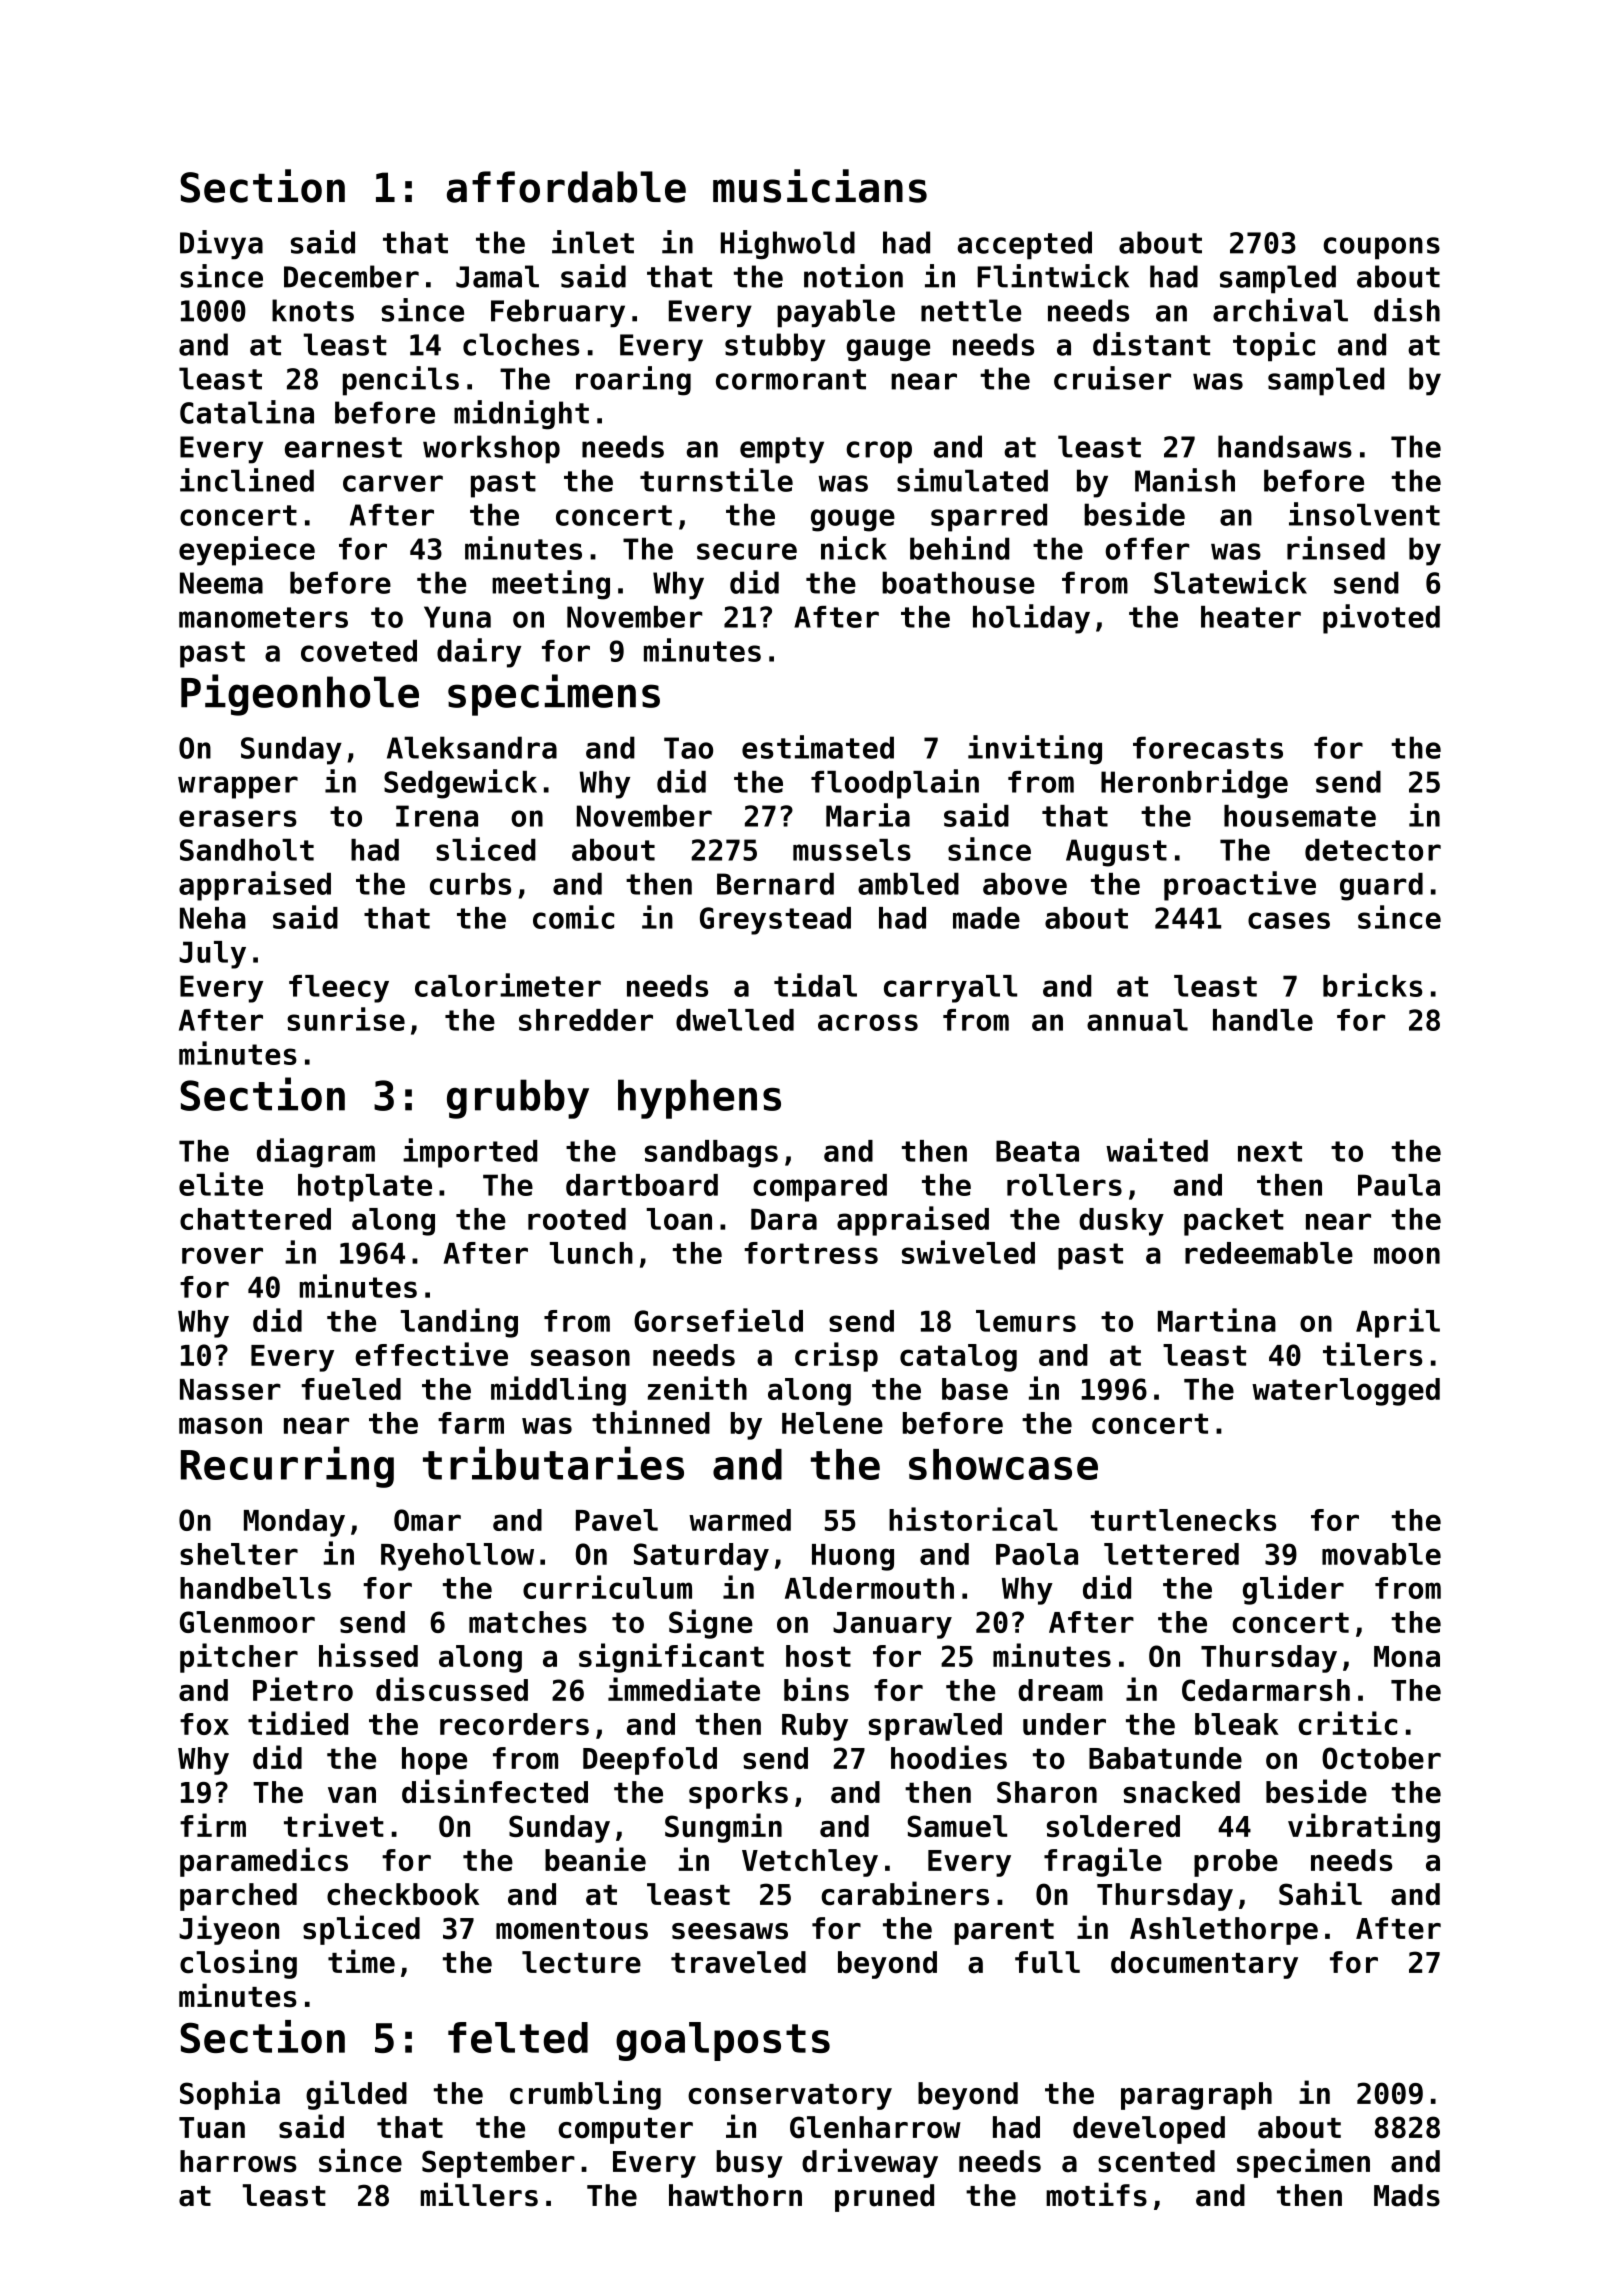 The height and width of the page is (2292, 1620). What do you see at coordinates (334, 1825) in the page?
I see `trivet` at bounding box center [334, 1825].
